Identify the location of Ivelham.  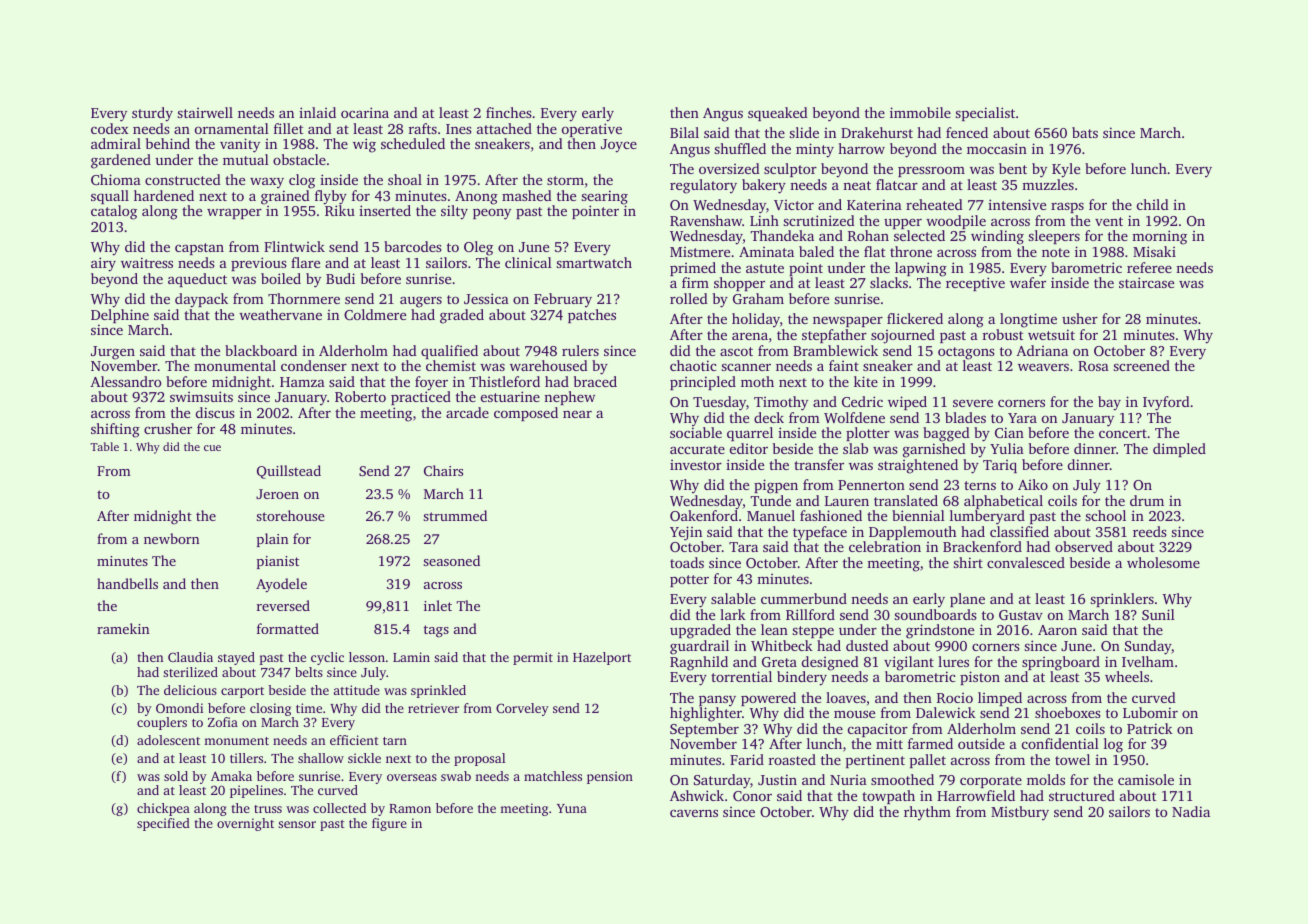
(1148, 661).
